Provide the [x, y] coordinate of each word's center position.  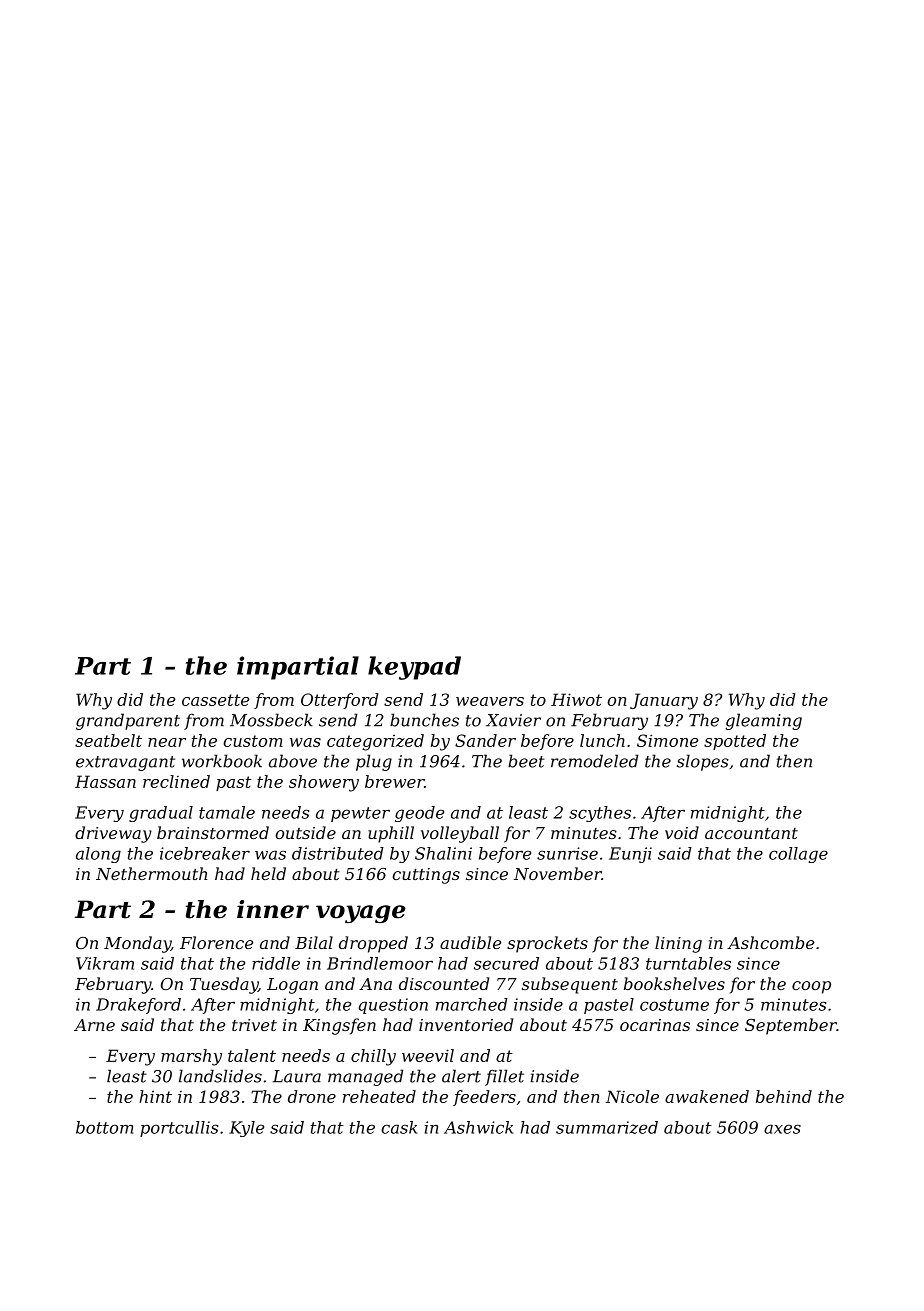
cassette [215, 700]
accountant [751, 833]
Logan [292, 986]
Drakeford [138, 1006]
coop [811, 987]
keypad [414, 668]
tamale [227, 812]
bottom [104, 1127]
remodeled [595, 761]
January [664, 701]
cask [399, 1127]
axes [782, 1129]
